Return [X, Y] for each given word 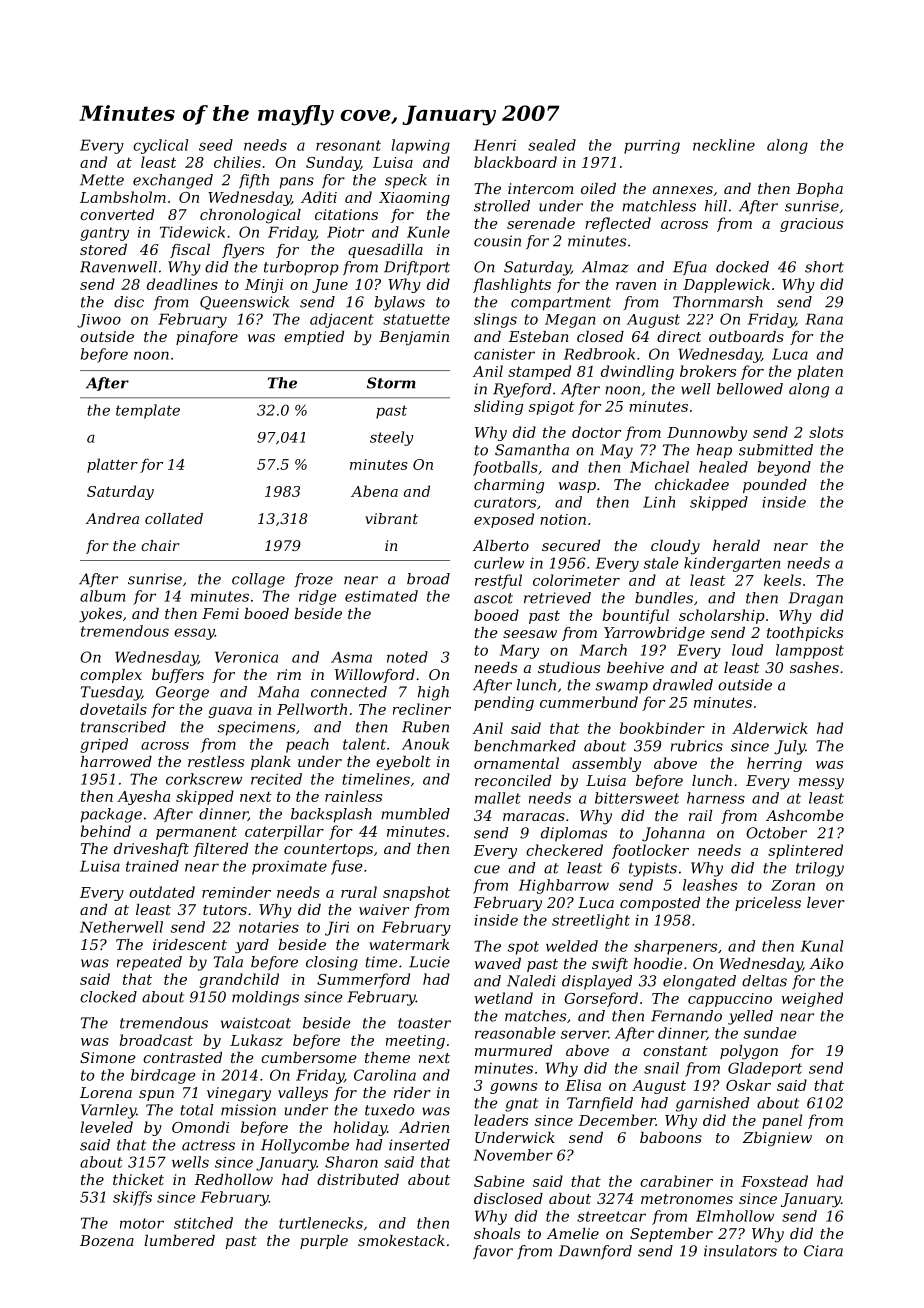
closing [332, 963]
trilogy [820, 869]
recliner [422, 709]
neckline [724, 145]
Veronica [246, 657]
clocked [108, 997]
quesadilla [385, 251]
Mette [102, 180]
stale [661, 563]
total [197, 1110]
